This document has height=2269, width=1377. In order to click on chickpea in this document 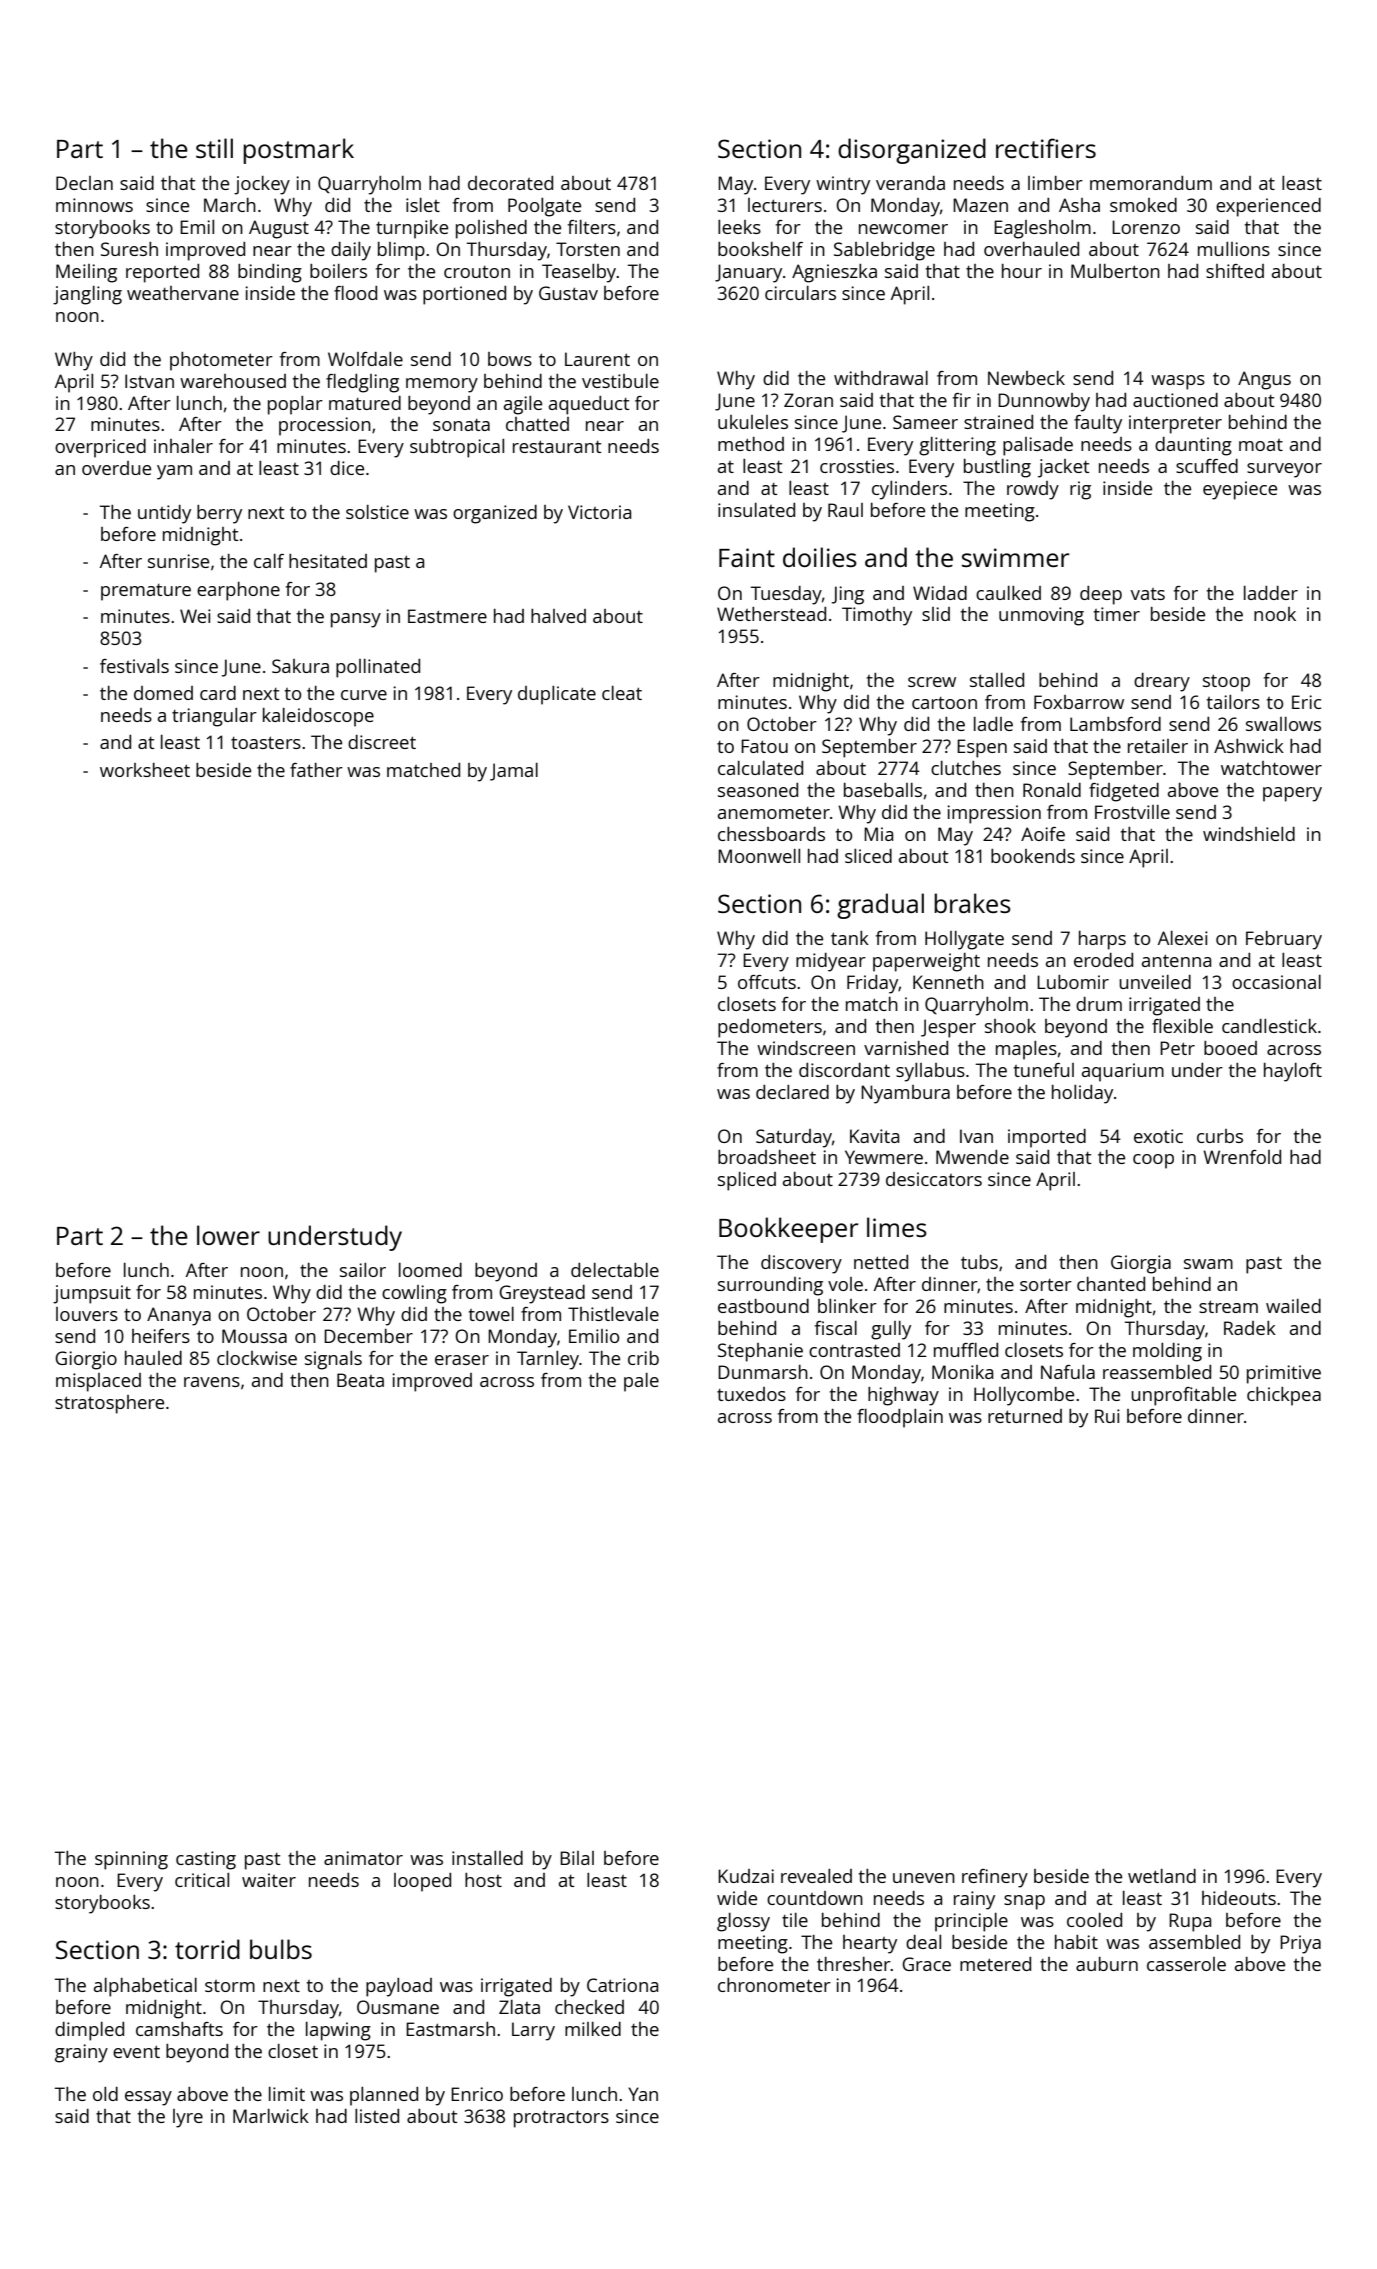, I will do `click(1284, 1396)`.
